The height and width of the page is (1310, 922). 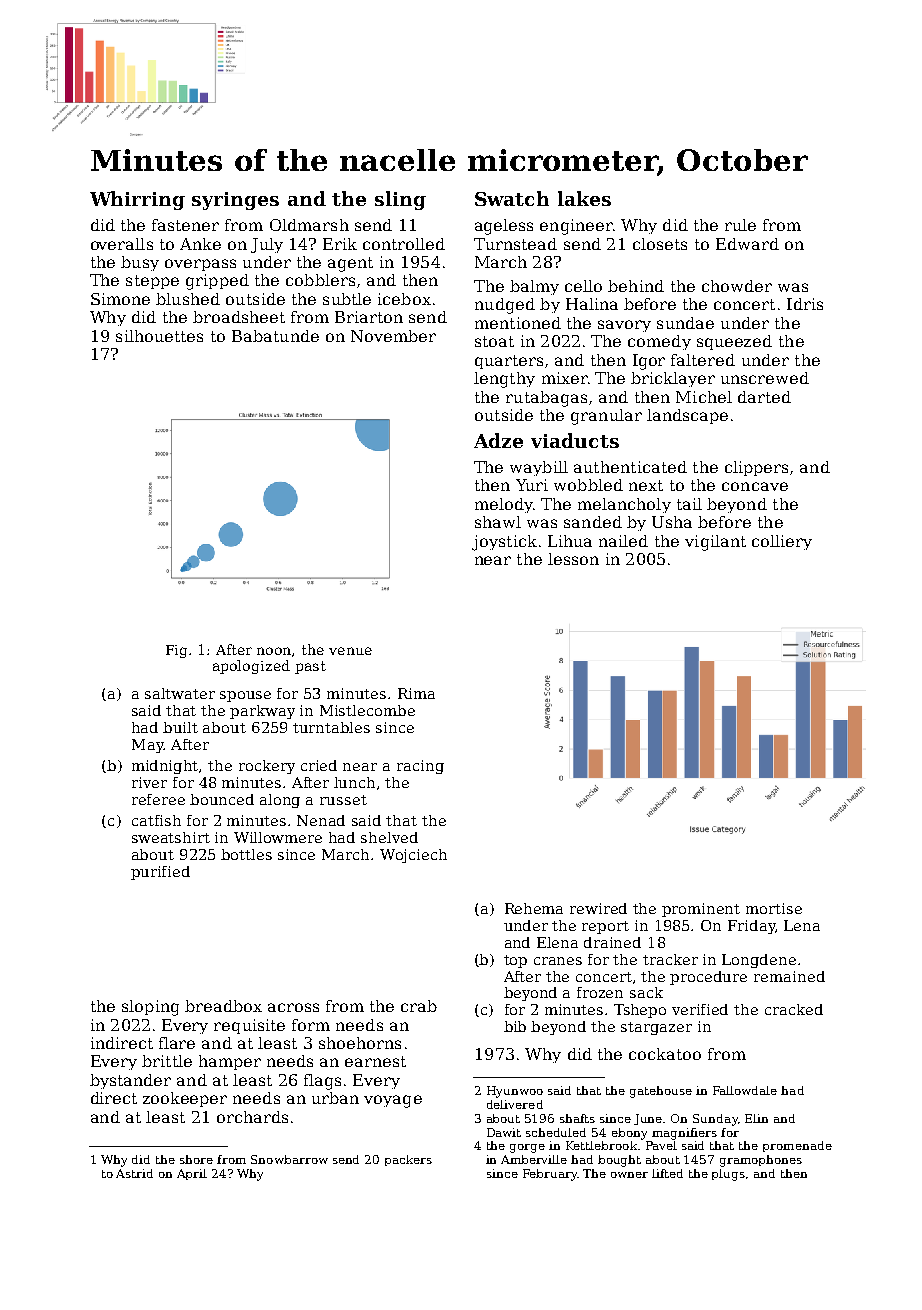 I want to click on rule, so click(x=740, y=225).
